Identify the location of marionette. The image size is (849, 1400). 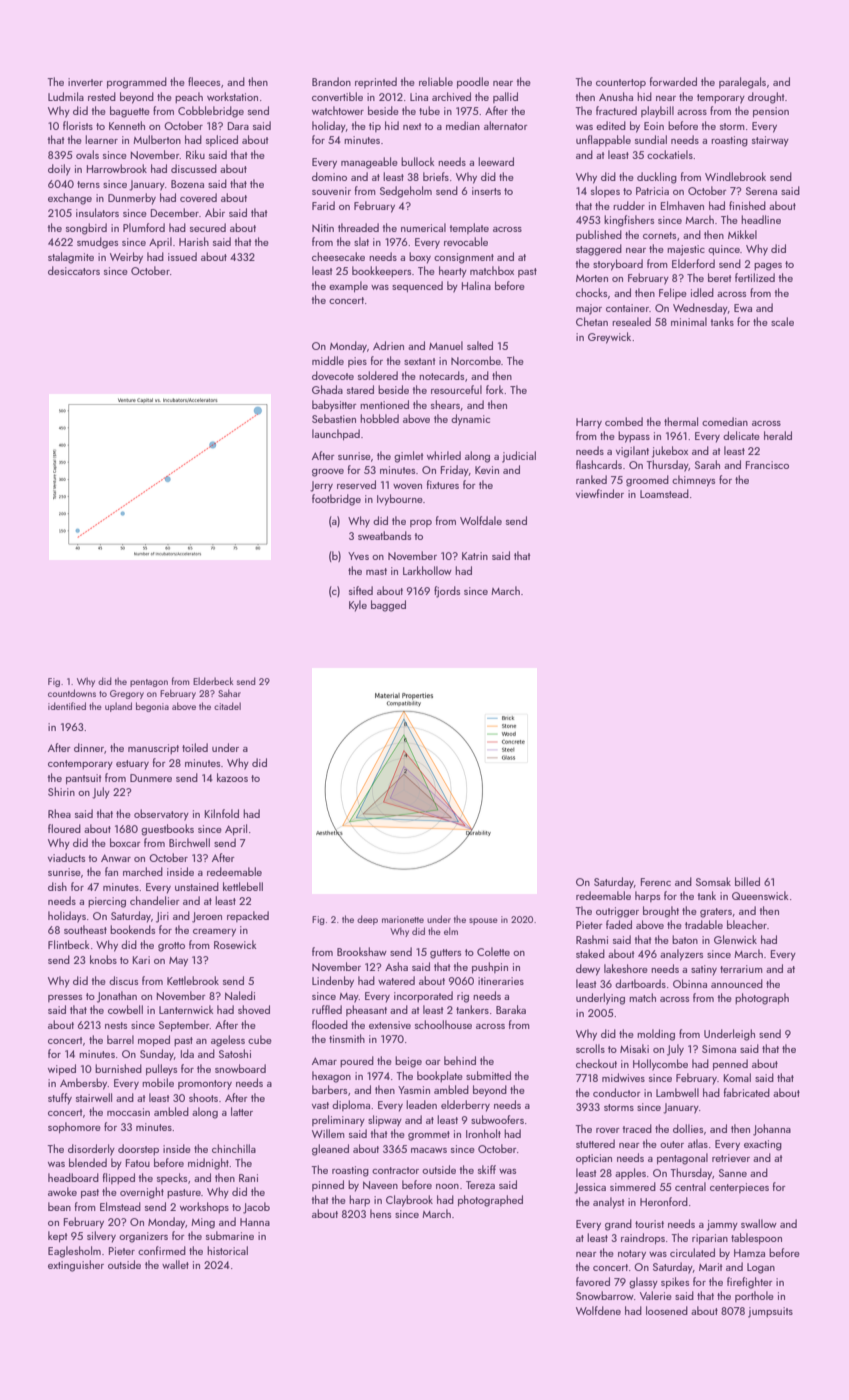
(403, 919).
